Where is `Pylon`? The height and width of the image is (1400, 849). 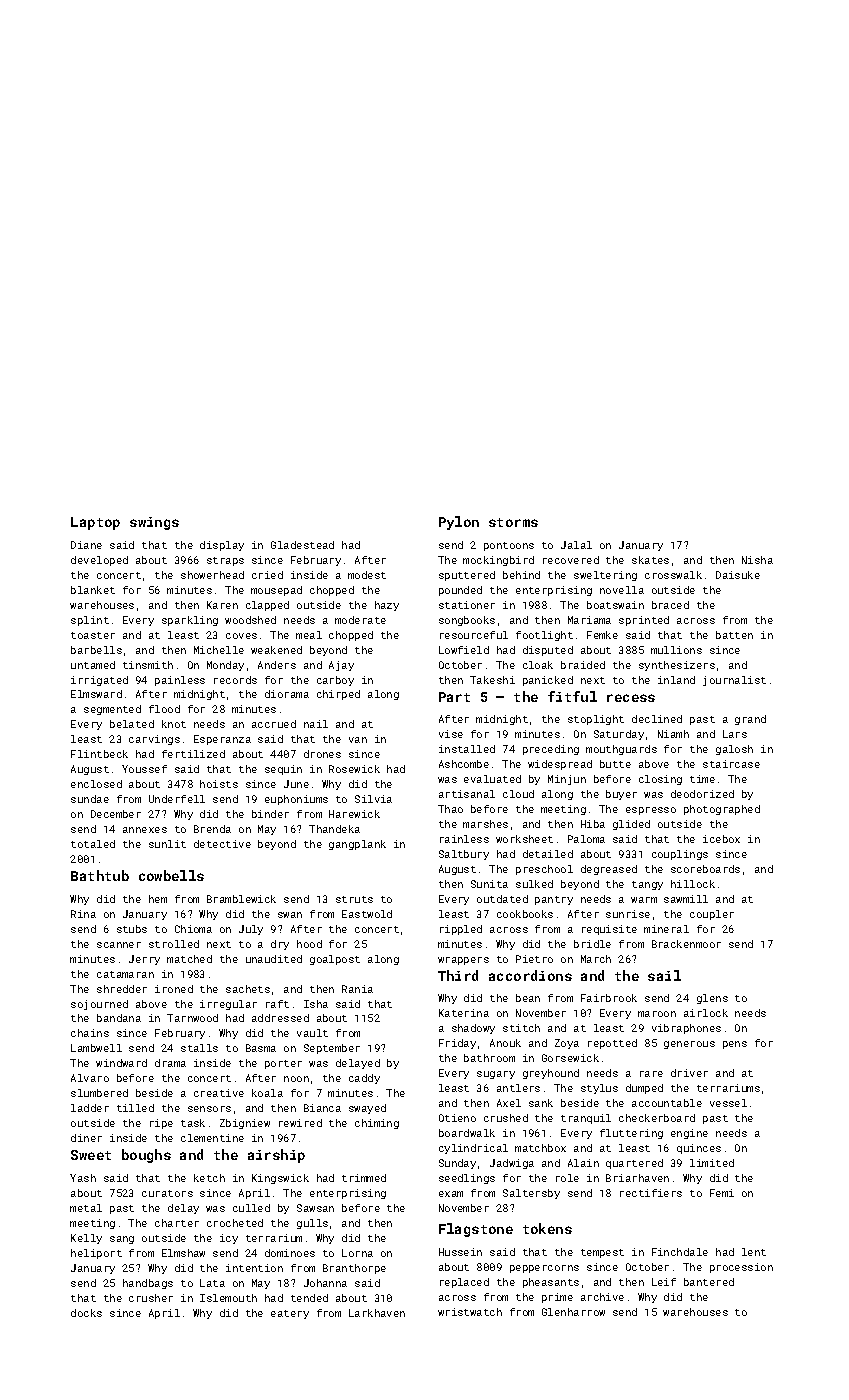 Pylon is located at coordinates (459, 523).
